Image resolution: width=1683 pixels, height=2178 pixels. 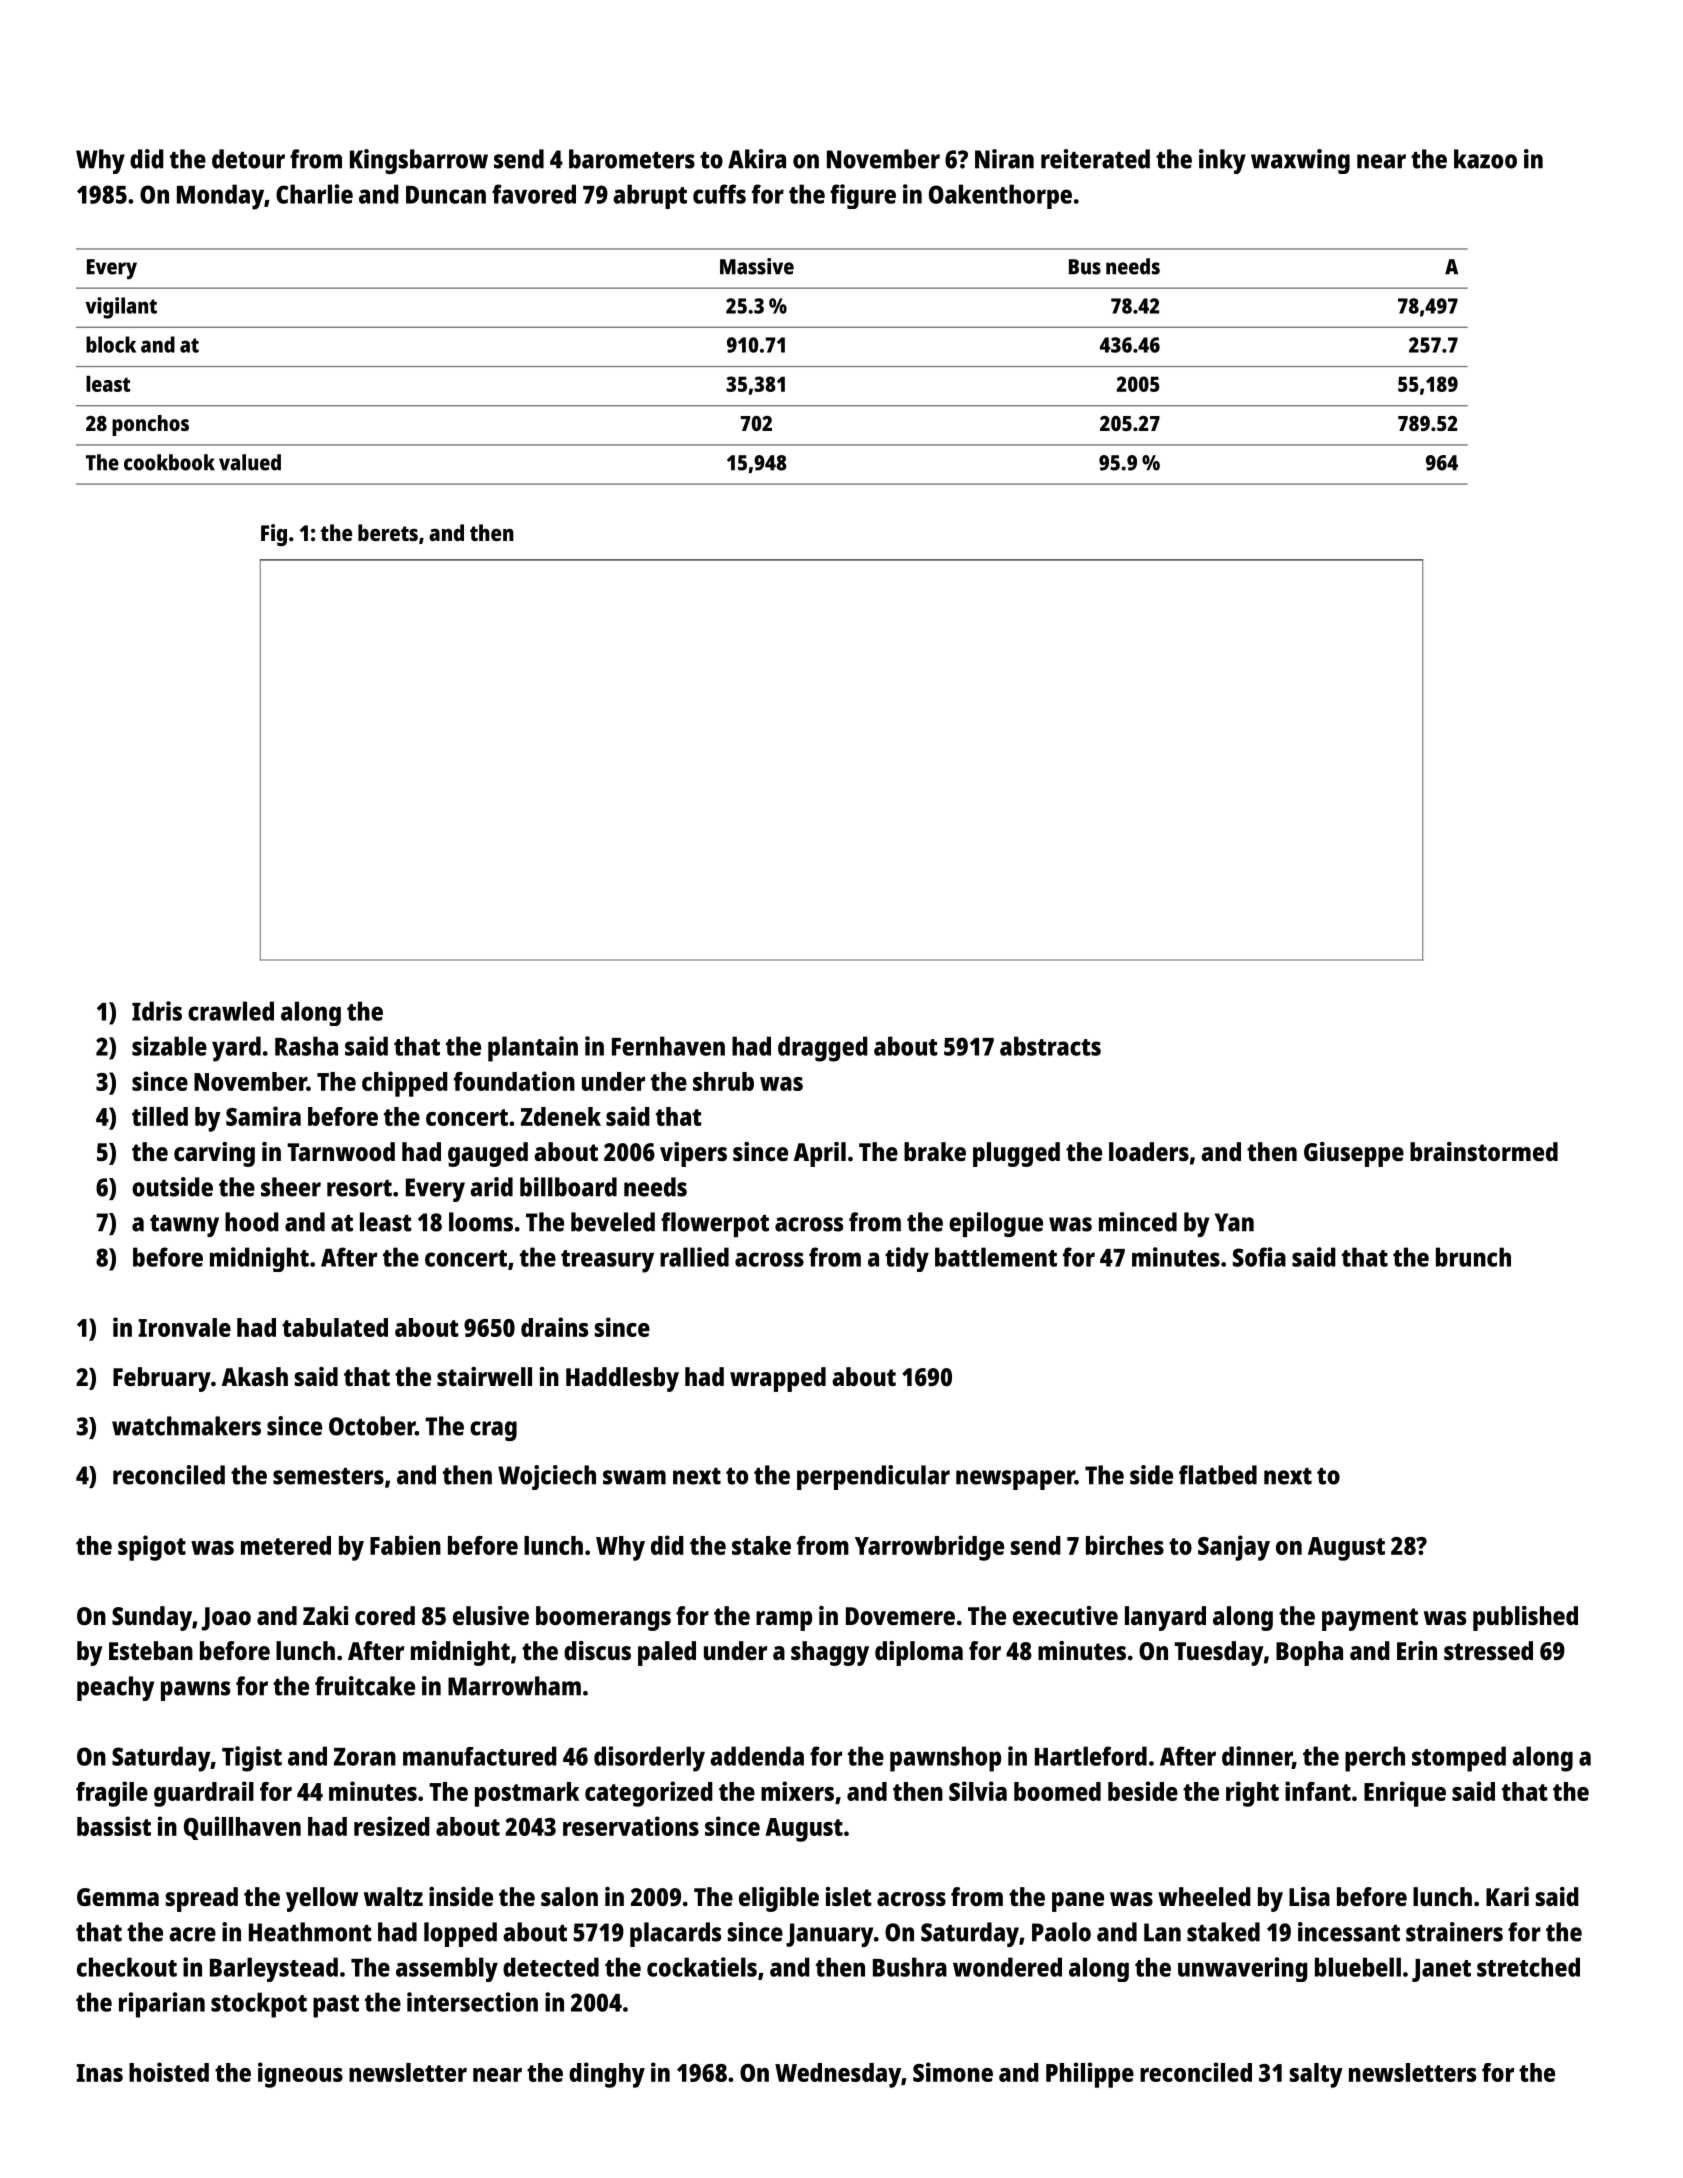 What do you see at coordinates (1316, 2075) in the image?
I see `salty` at bounding box center [1316, 2075].
